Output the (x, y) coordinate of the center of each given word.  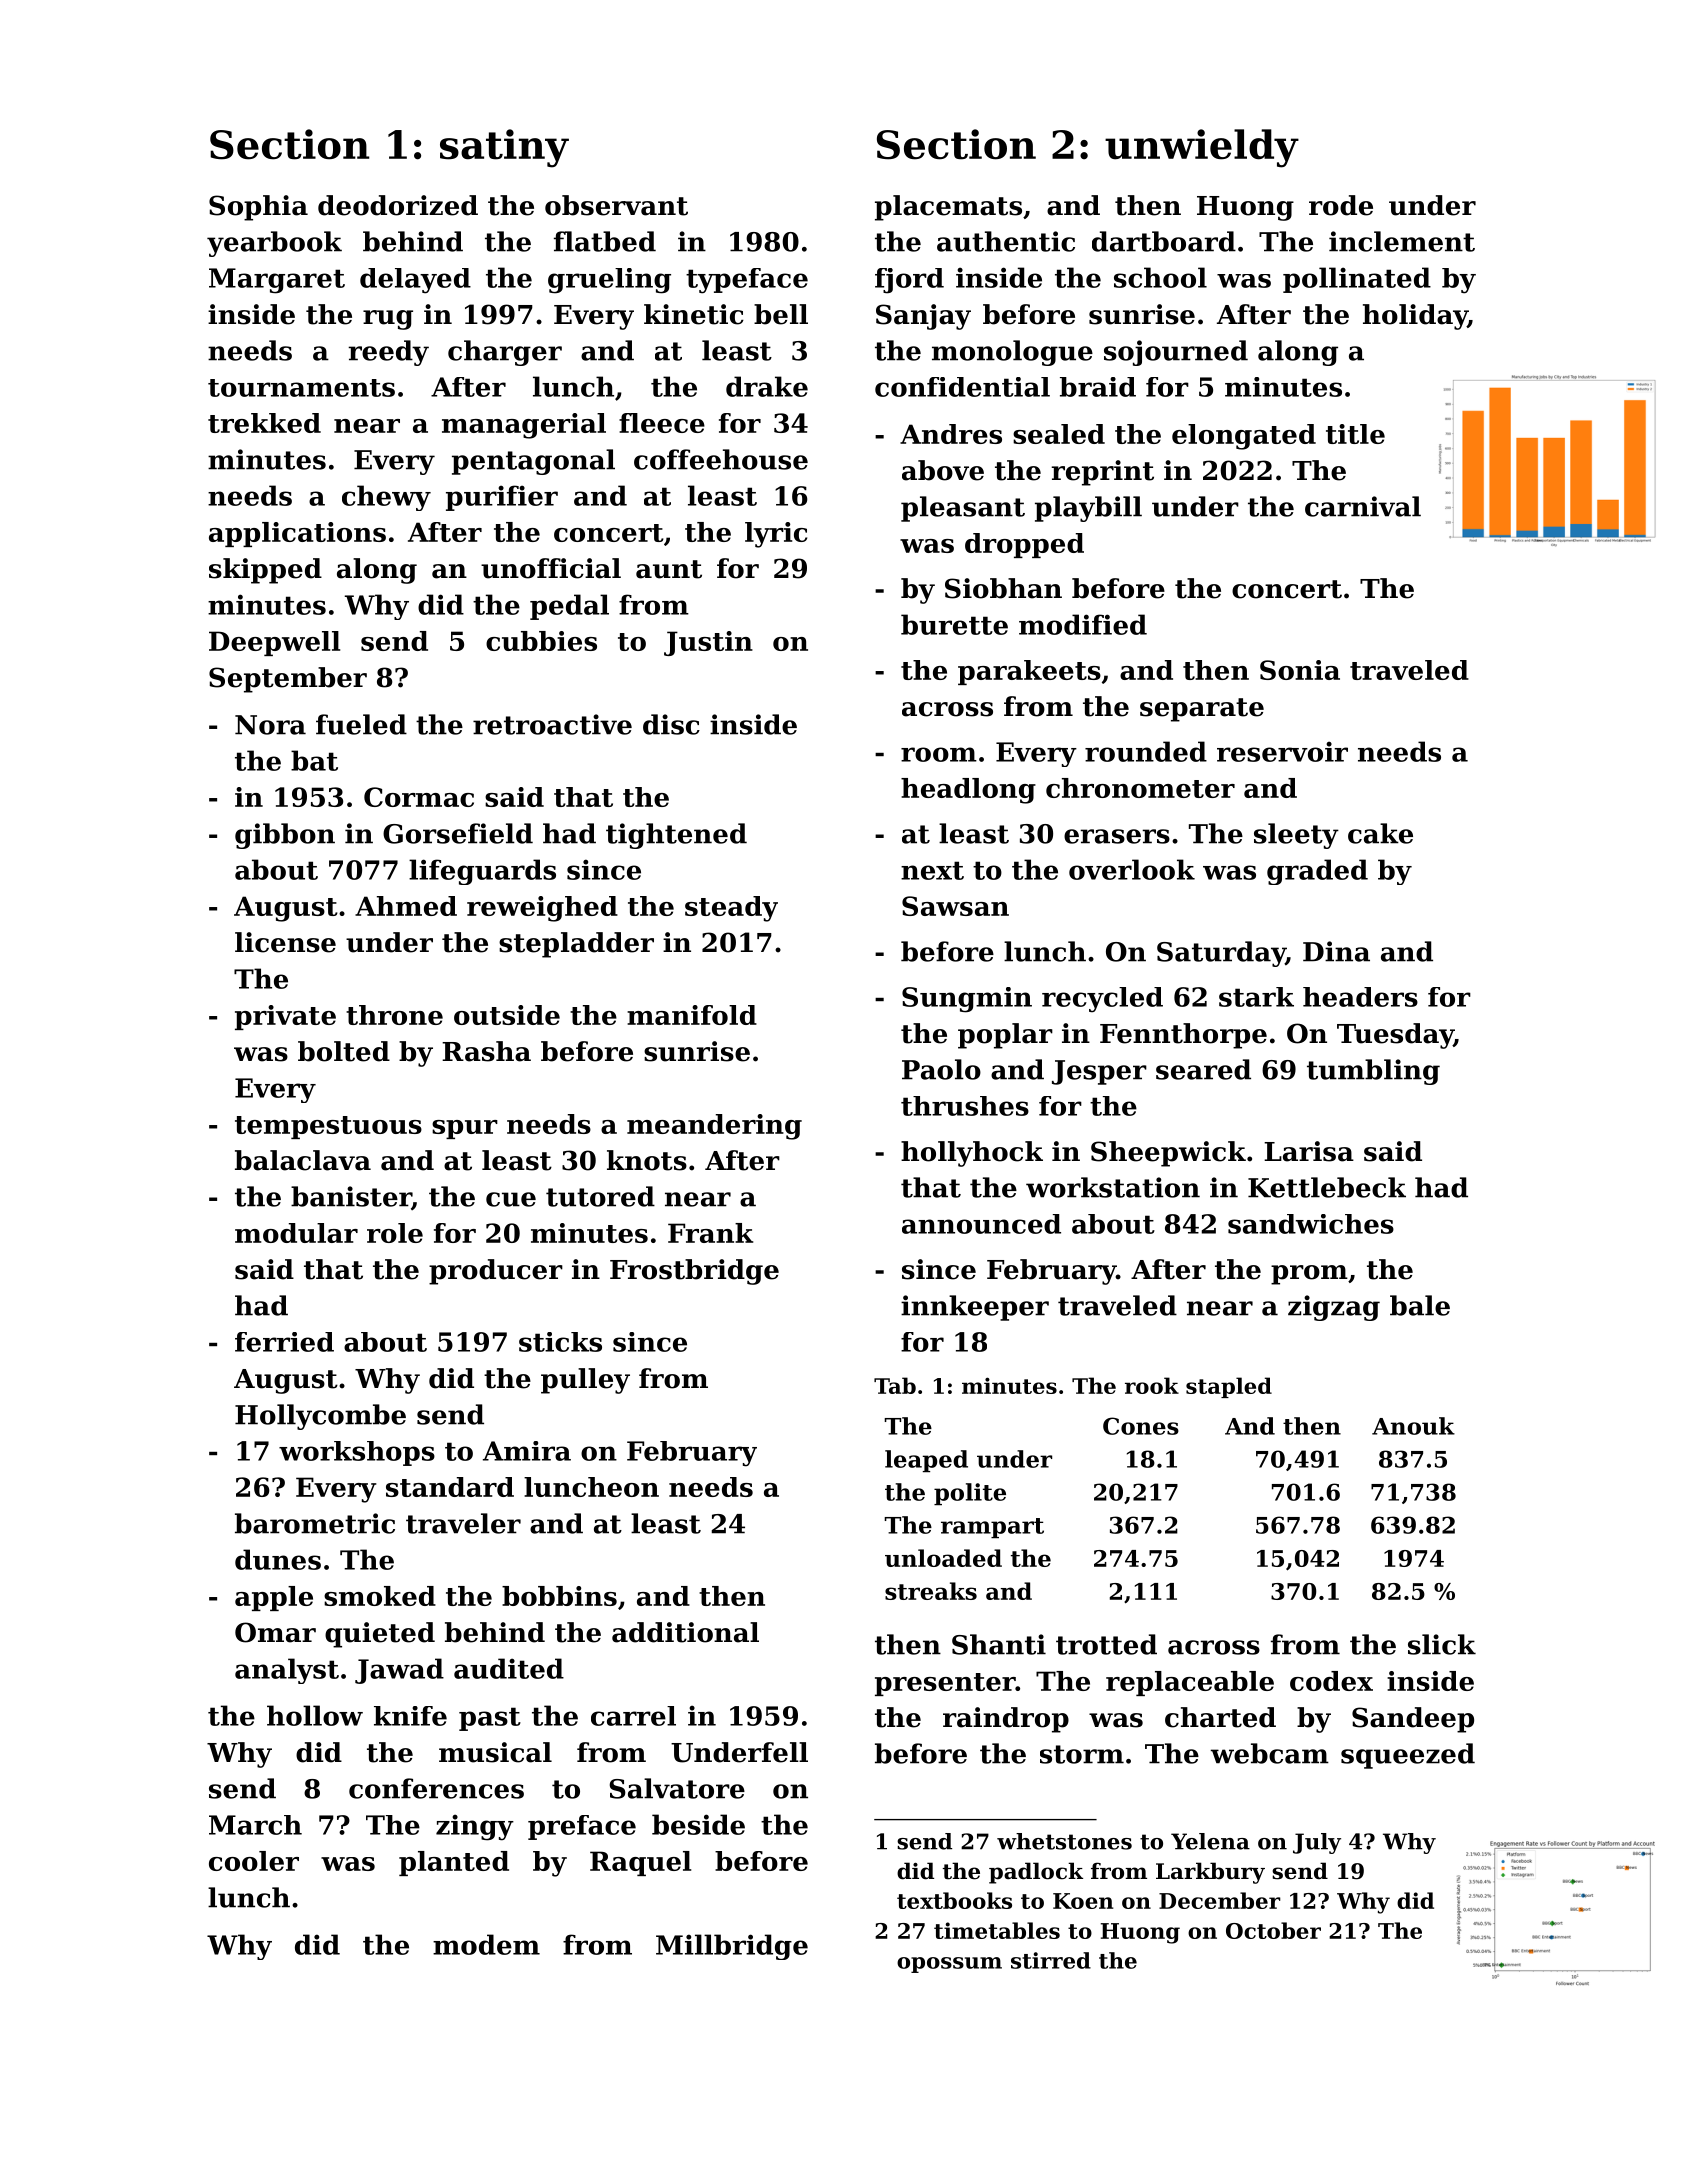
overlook (1132, 869)
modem (486, 1944)
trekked (264, 423)
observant (616, 205)
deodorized (398, 205)
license (285, 942)
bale (1420, 1305)
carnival (1363, 506)
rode (1341, 205)
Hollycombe (320, 1417)
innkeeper (975, 1308)
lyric (776, 535)
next (932, 870)
